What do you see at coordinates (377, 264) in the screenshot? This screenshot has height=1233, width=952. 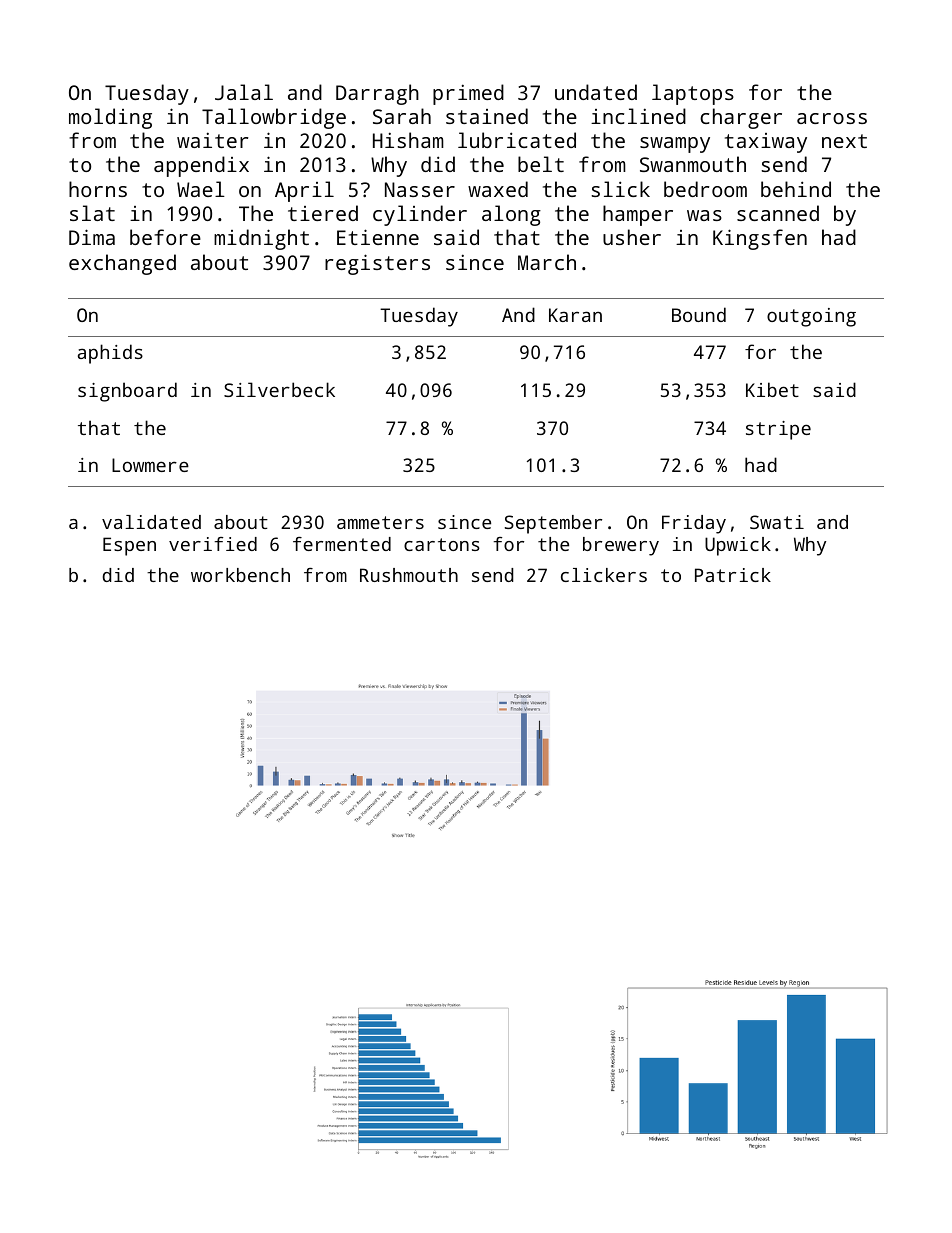 I see `registers` at bounding box center [377, 264].
